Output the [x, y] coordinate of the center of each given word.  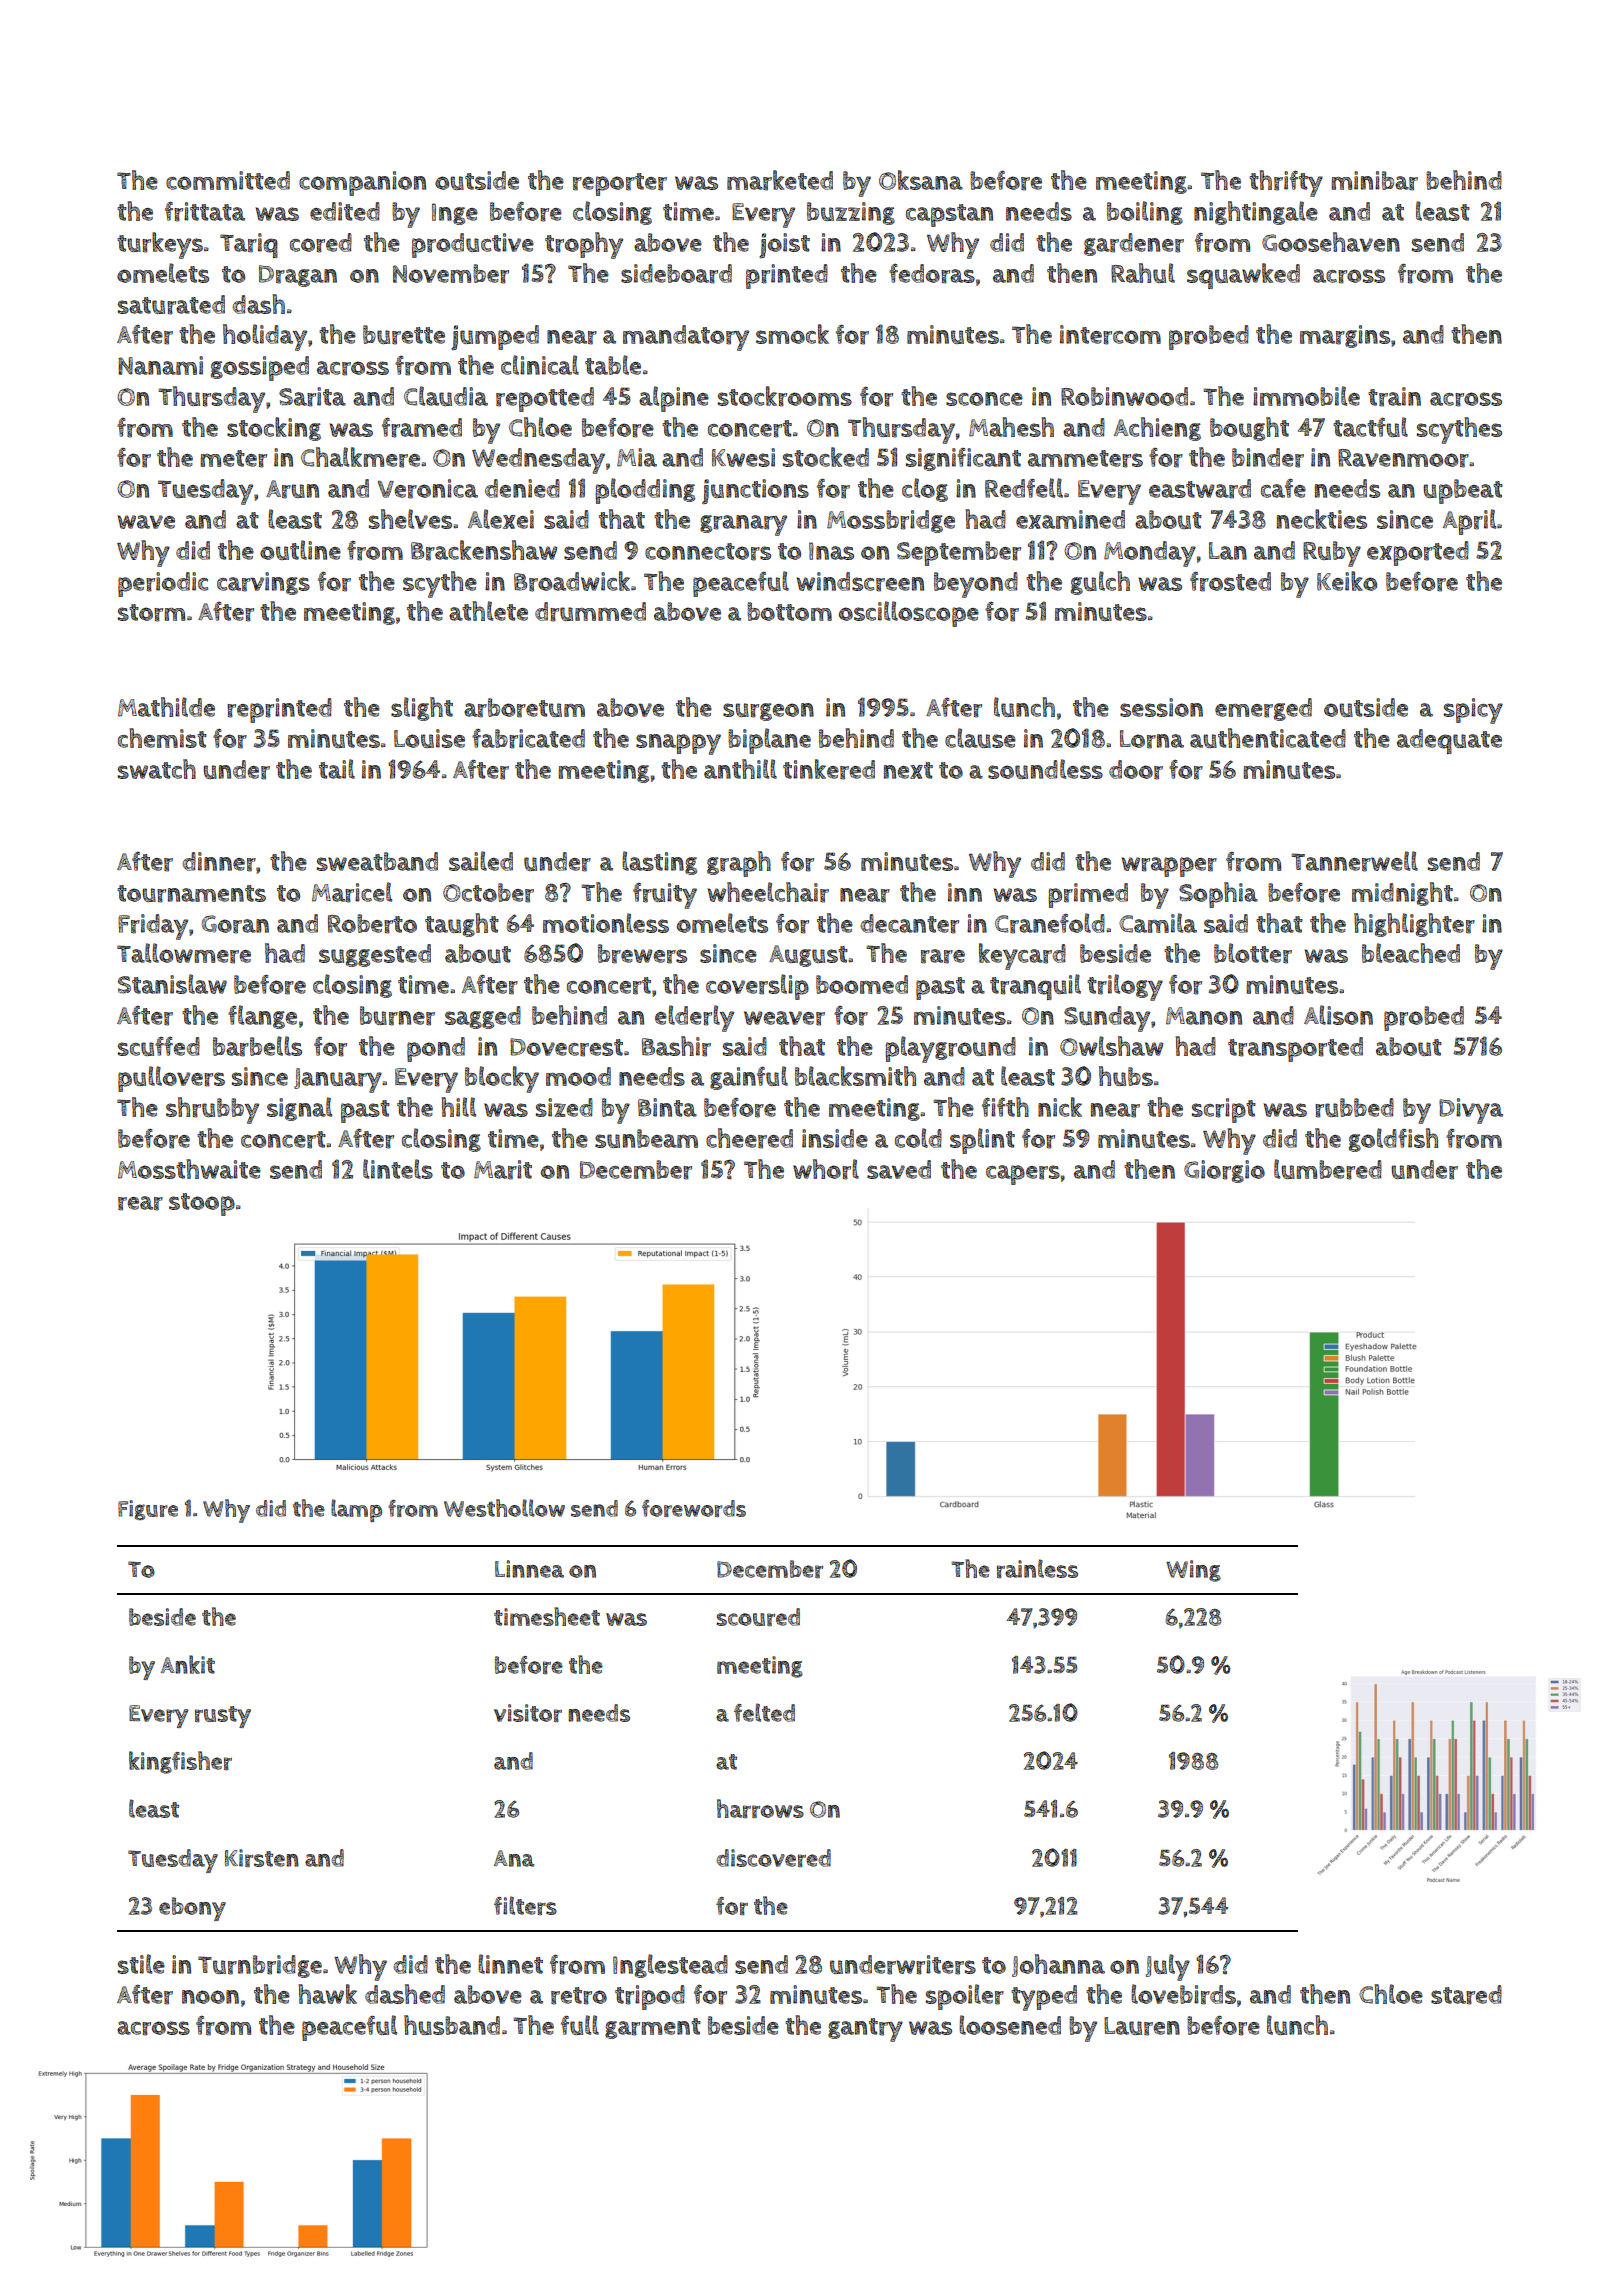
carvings [263, 583]
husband [452, 2025]
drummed [590, 612]
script [1224, 1110]
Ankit [188, 1664]
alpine [674, 399]
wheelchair [768, 892]
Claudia [446, 396]
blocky [502, 1079]
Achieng [1157, 429]
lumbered [1328, 1169]
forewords [694, 1508]
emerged [1263, 709]
